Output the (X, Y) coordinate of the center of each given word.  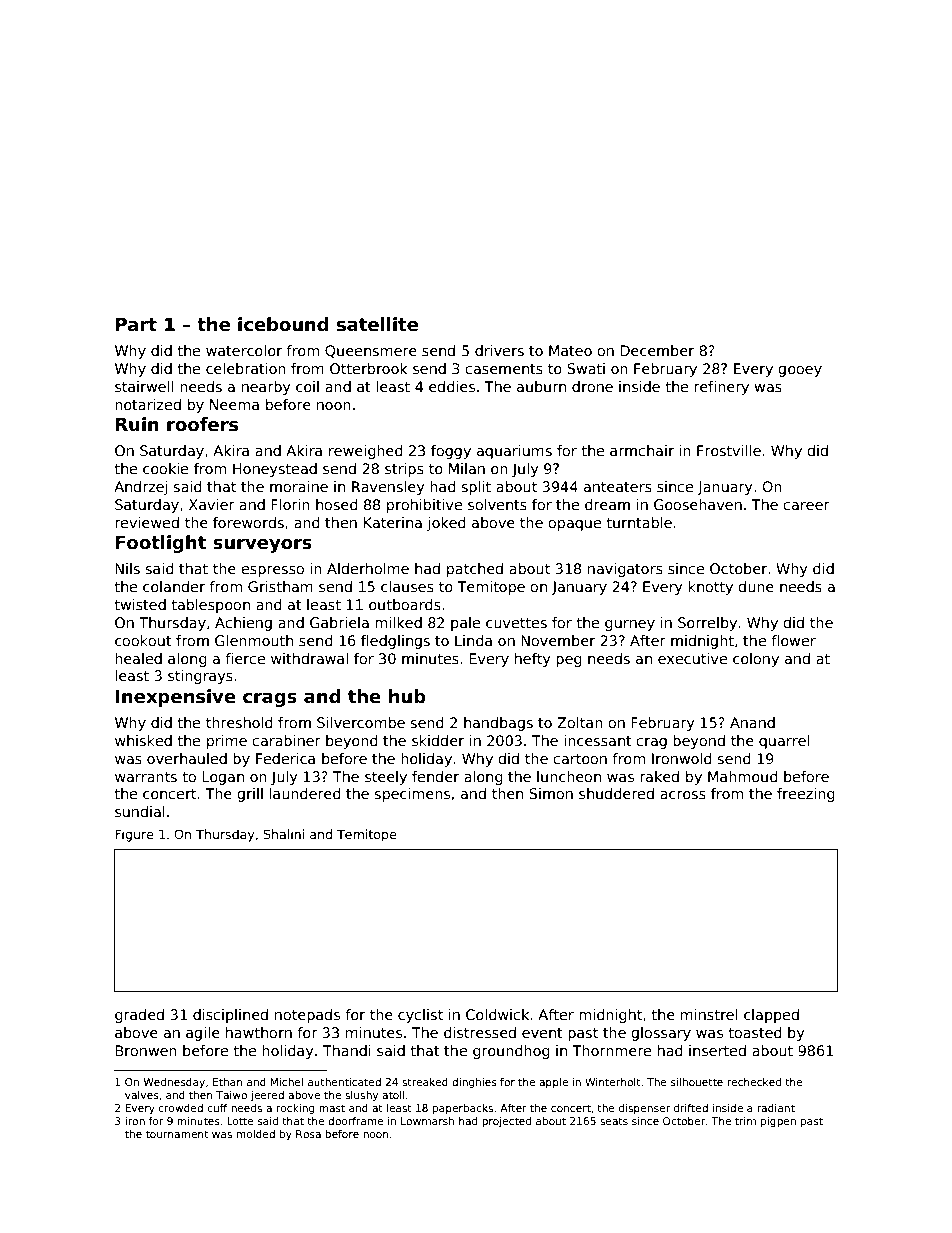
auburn (541, 386)
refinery (721, 388)
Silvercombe (361, 722)
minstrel (709, 1014)
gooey (800, 371)
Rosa (308, 1134)
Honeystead (275, 470)
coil (307, 386)
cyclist (420, 1016)
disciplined (230, 1016)
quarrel (784, 742)
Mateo (570, 350)
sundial (140, 811)
